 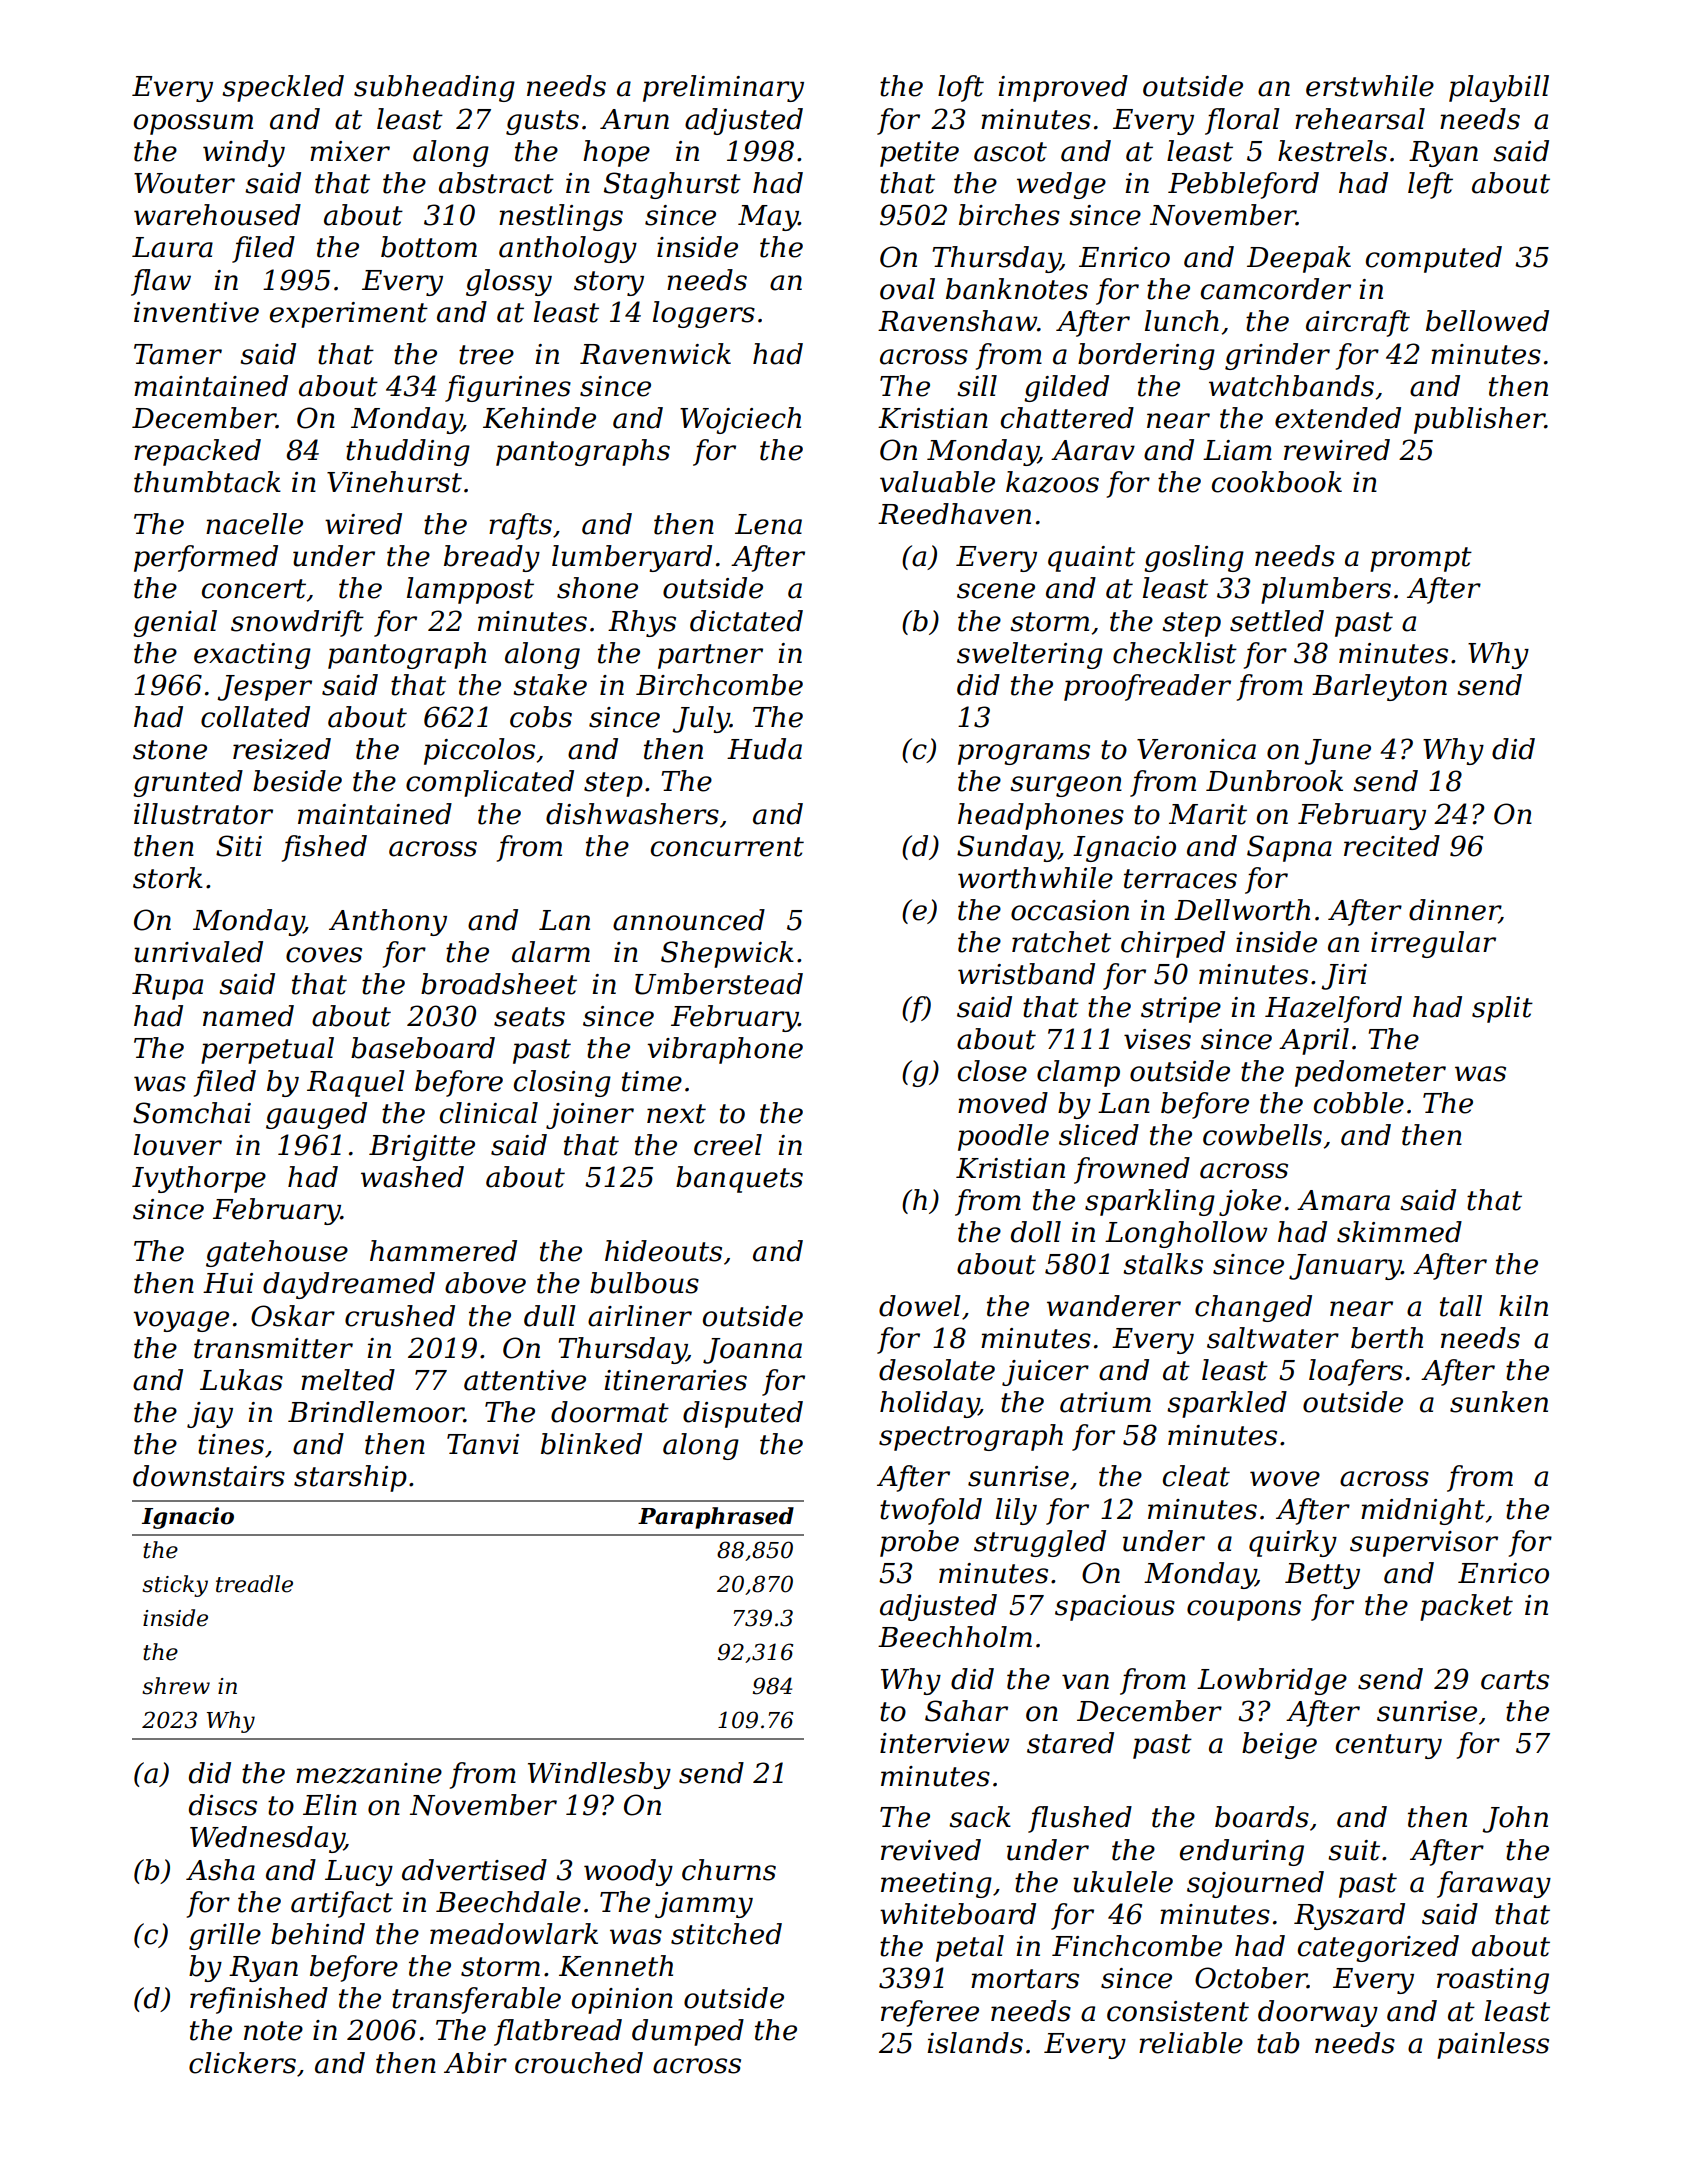 What do you see at coordinates (198, 952) in the image?
I see `unrivaled` at bounding box center [198, 952].
